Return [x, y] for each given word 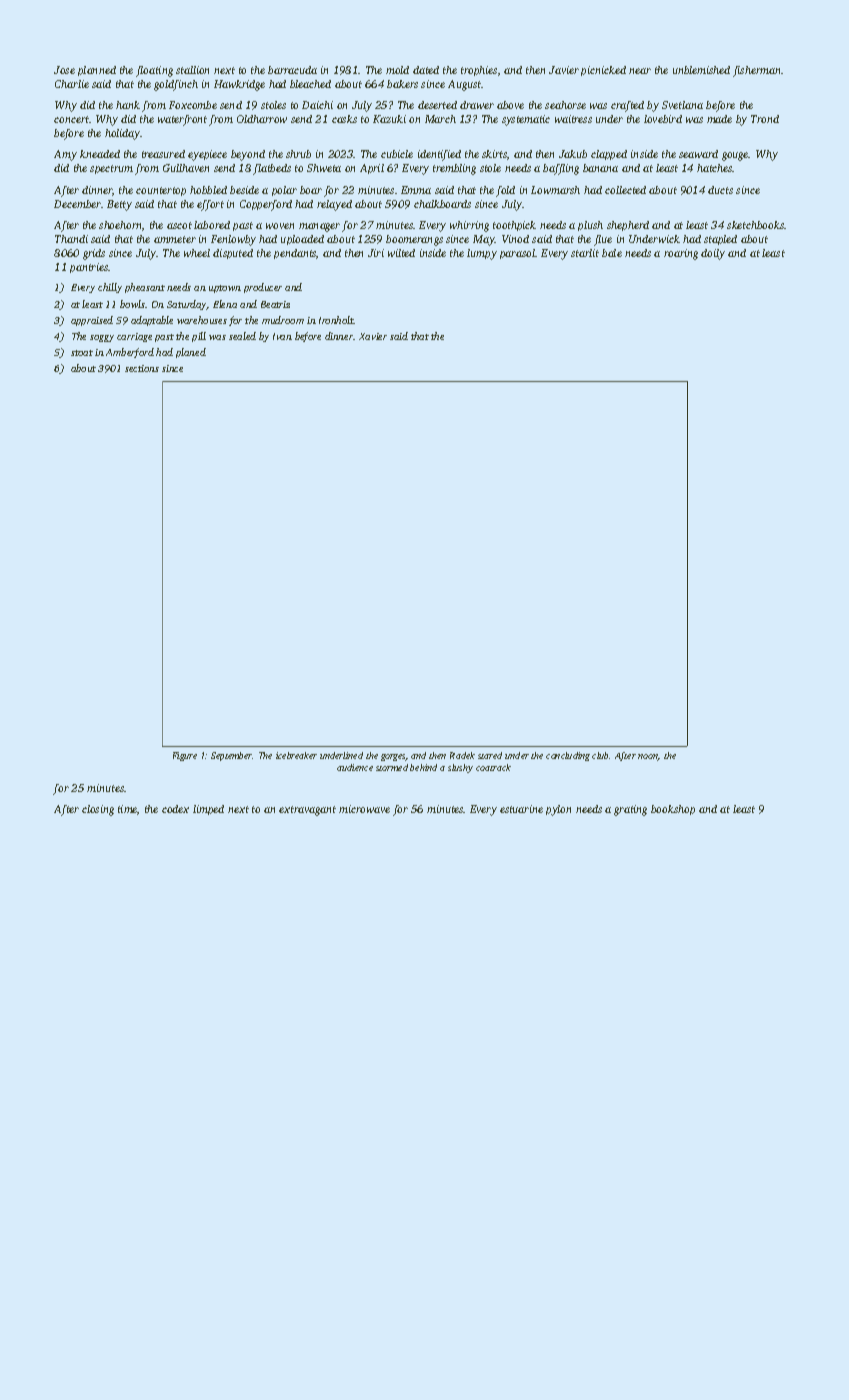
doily [713, 254]
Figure [185, 756]
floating [154, 71]
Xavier [373, 336]
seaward [698, 154]
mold [397, 70]
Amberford [130, 353]
